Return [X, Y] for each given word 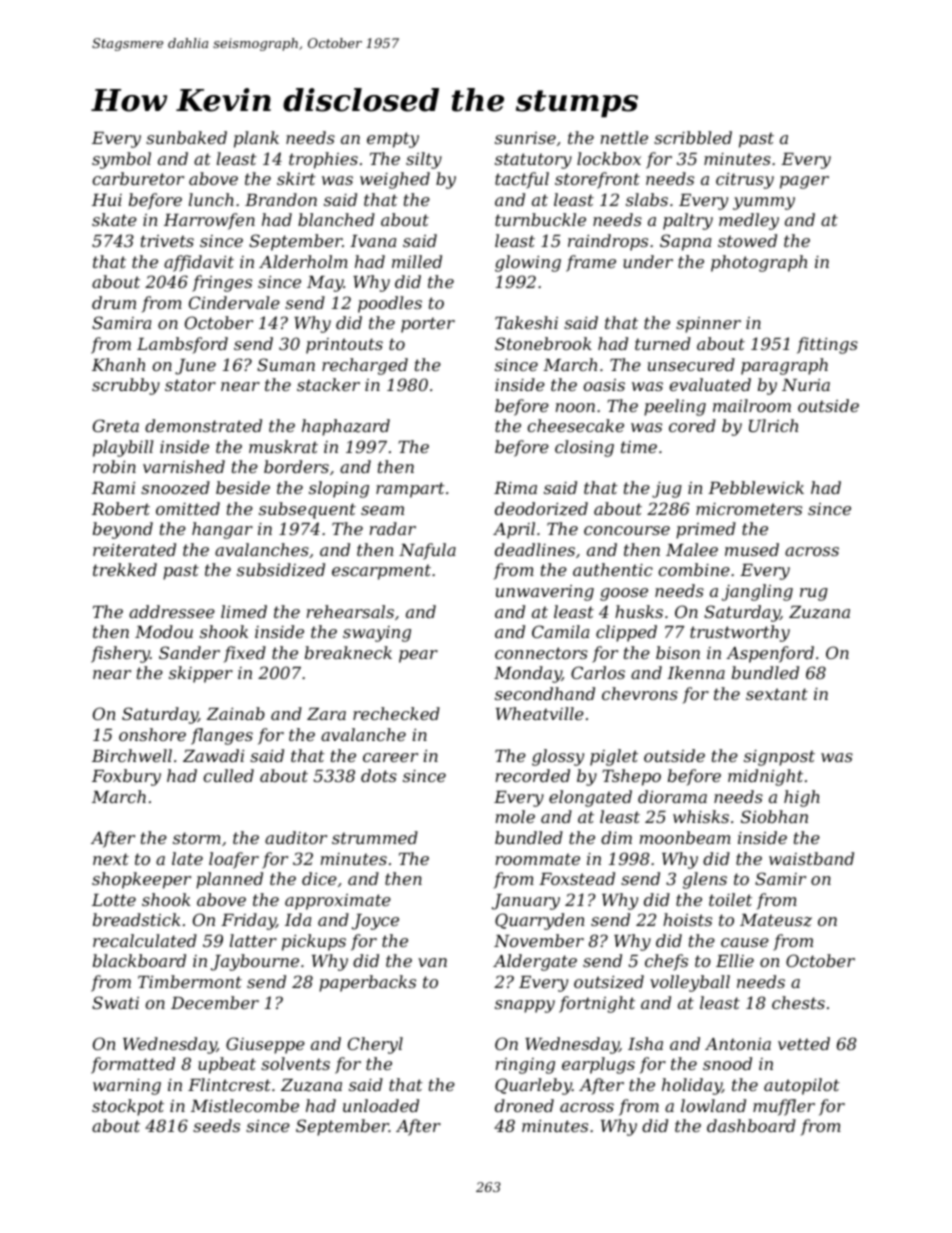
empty [393, 140]
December [215, 1002]
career [390, 757]
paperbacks [367, 983]
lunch [211, 199]
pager [804, 182]
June [195, 367]
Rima [515, 488]
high [802, 798]
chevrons [640, 693]
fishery [120, 654]
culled [228, 775]
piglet [614, 757]
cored [692, 425]
